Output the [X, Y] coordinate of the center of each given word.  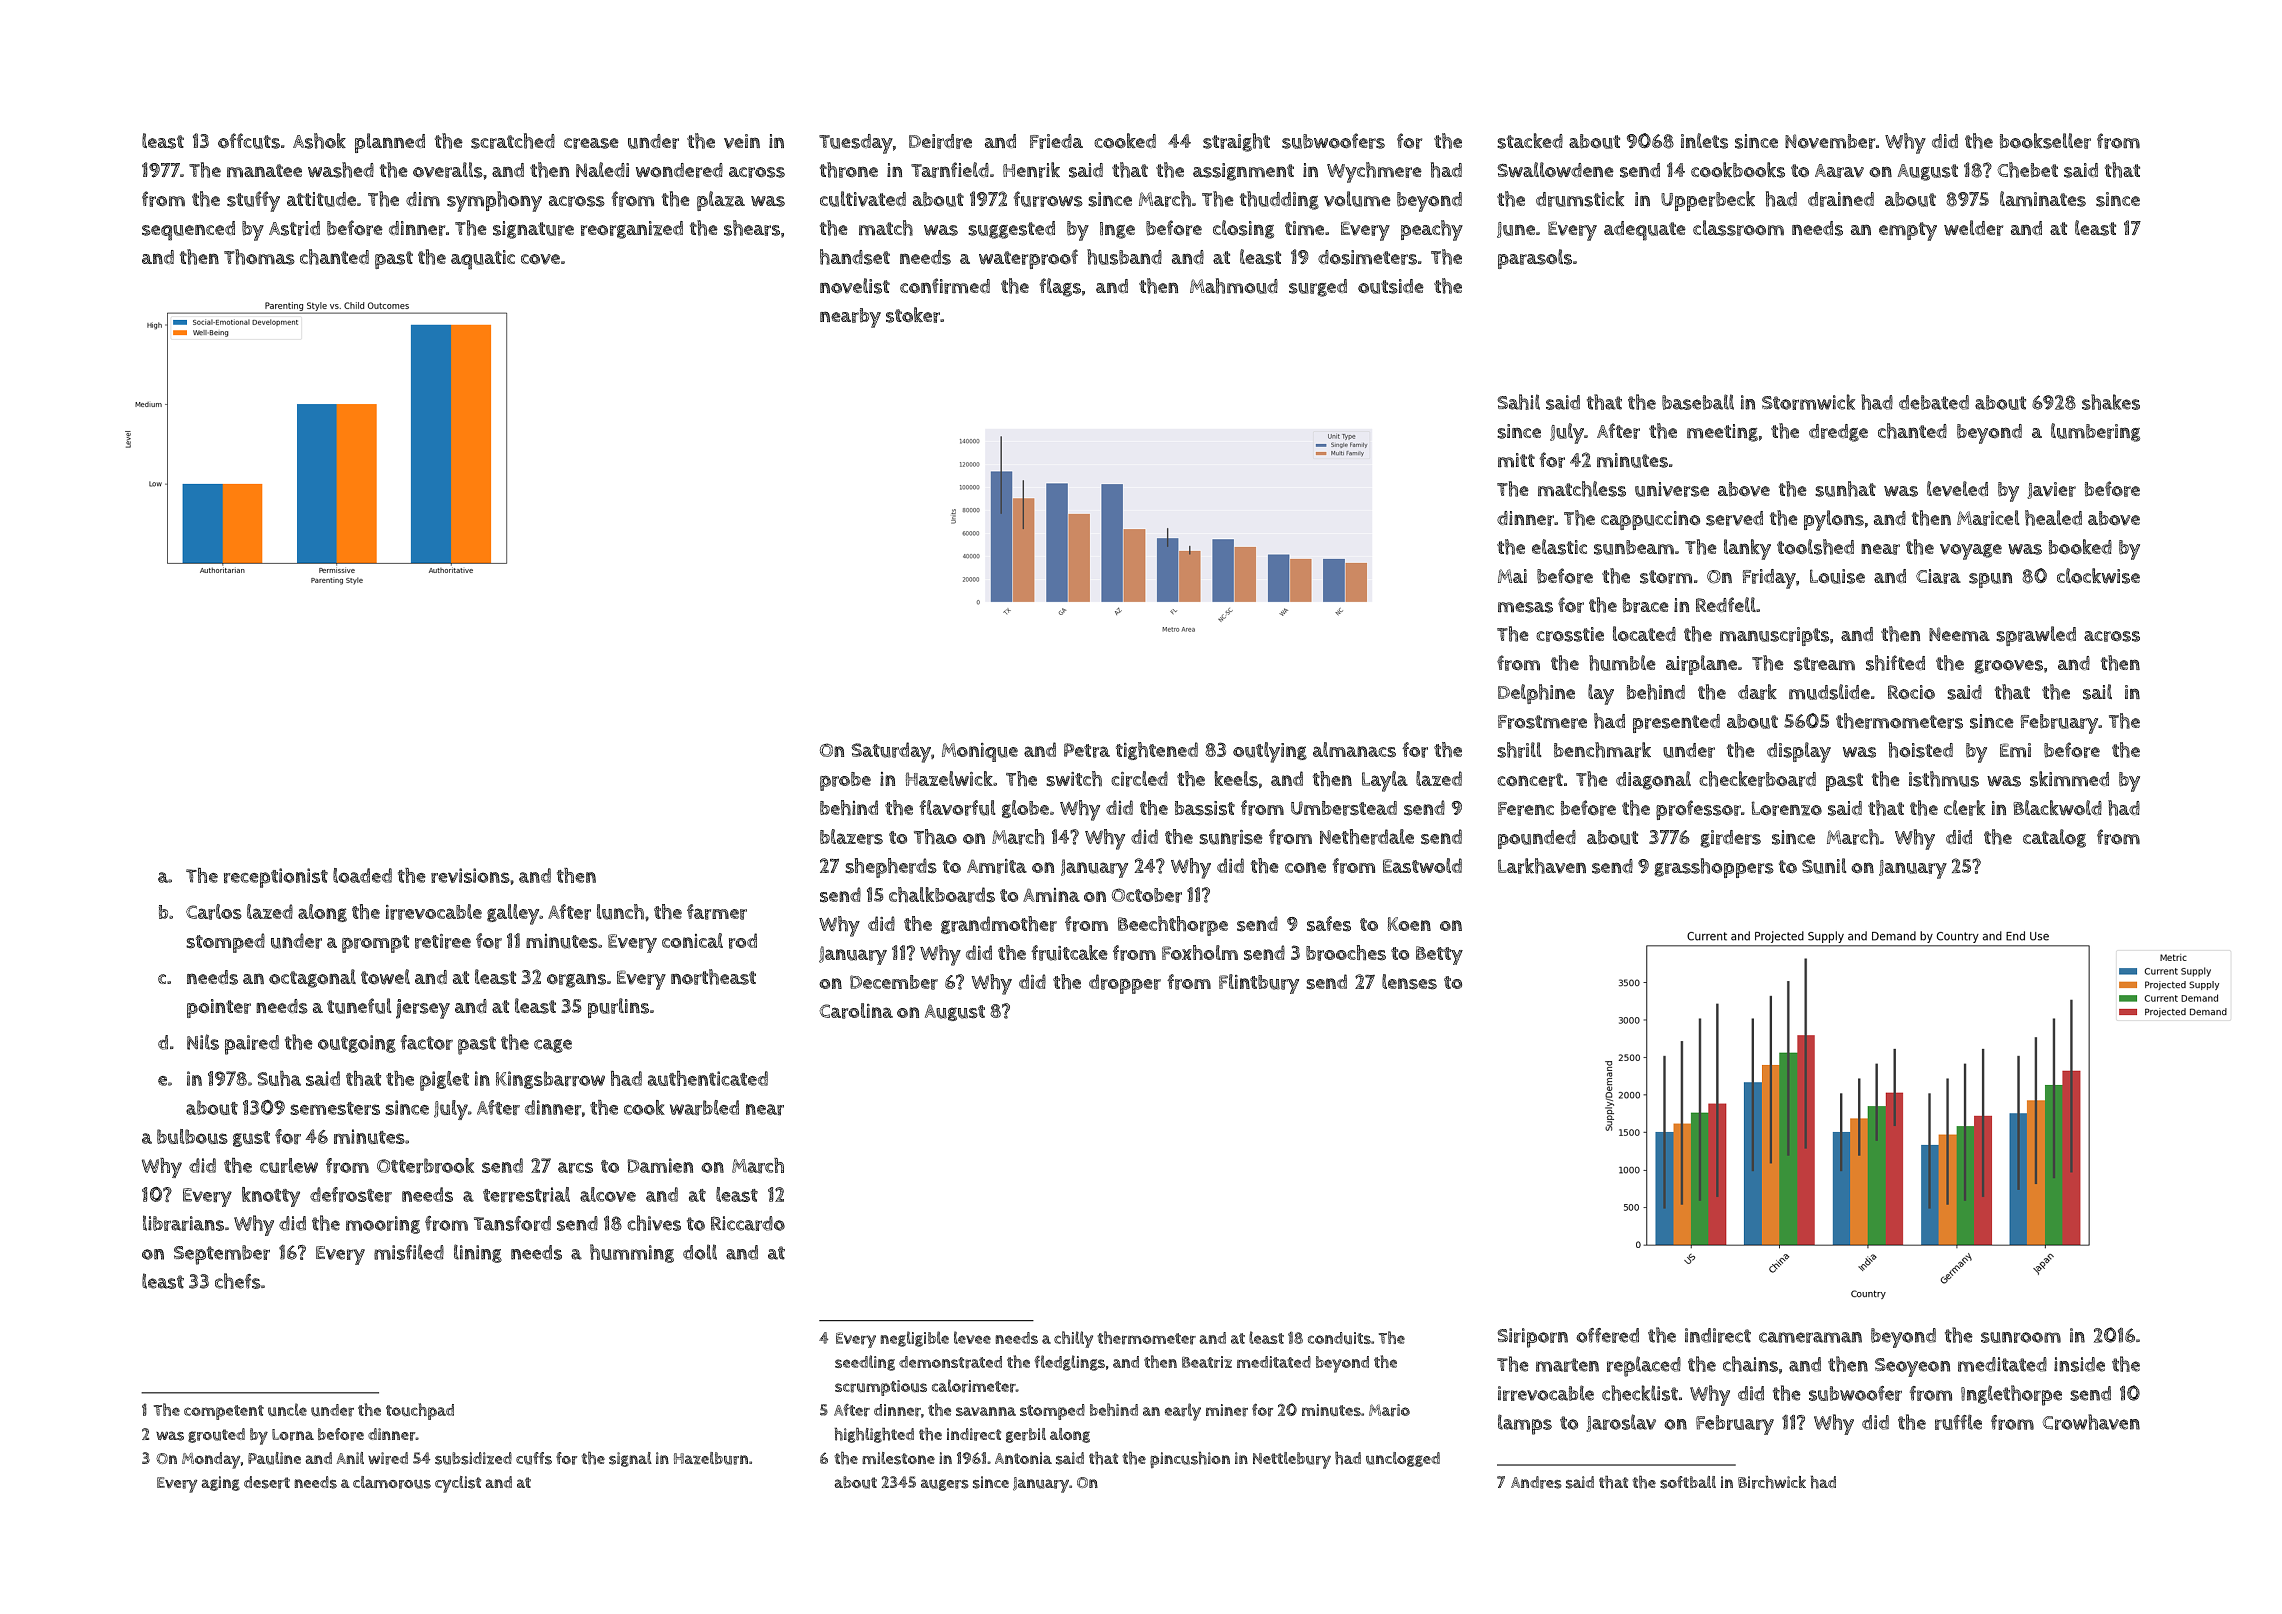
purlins [618, 1008]
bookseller [2045, 141]
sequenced [188, 231]
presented [1676, 723]
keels [1236, 779]
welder [1973, 228]
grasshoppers [1714, 868]
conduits [1339, 1338]
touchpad [420, 1411]
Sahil [1519, 402]
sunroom [2021, 1337]
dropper [1125, 984]
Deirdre [940, 141]
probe [845, 781]
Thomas [259, 257]
